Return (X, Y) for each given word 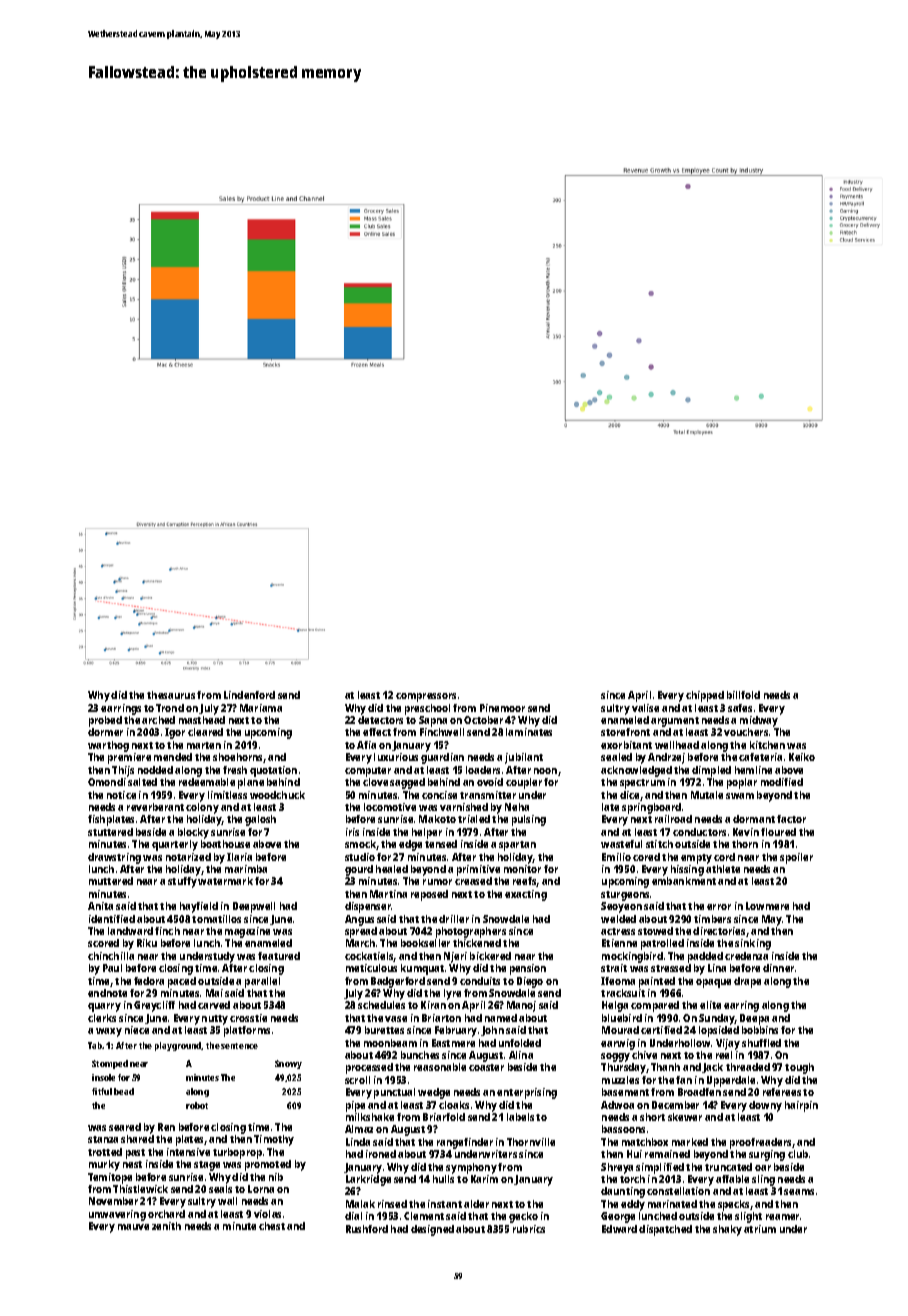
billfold (743, 695)
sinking (753, 944)
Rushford (367, 1229)
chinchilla (111, 956)
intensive (188, 1152)
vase (396, 1019)
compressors (426, 697)
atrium (760, 1229)
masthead (202, 720)
